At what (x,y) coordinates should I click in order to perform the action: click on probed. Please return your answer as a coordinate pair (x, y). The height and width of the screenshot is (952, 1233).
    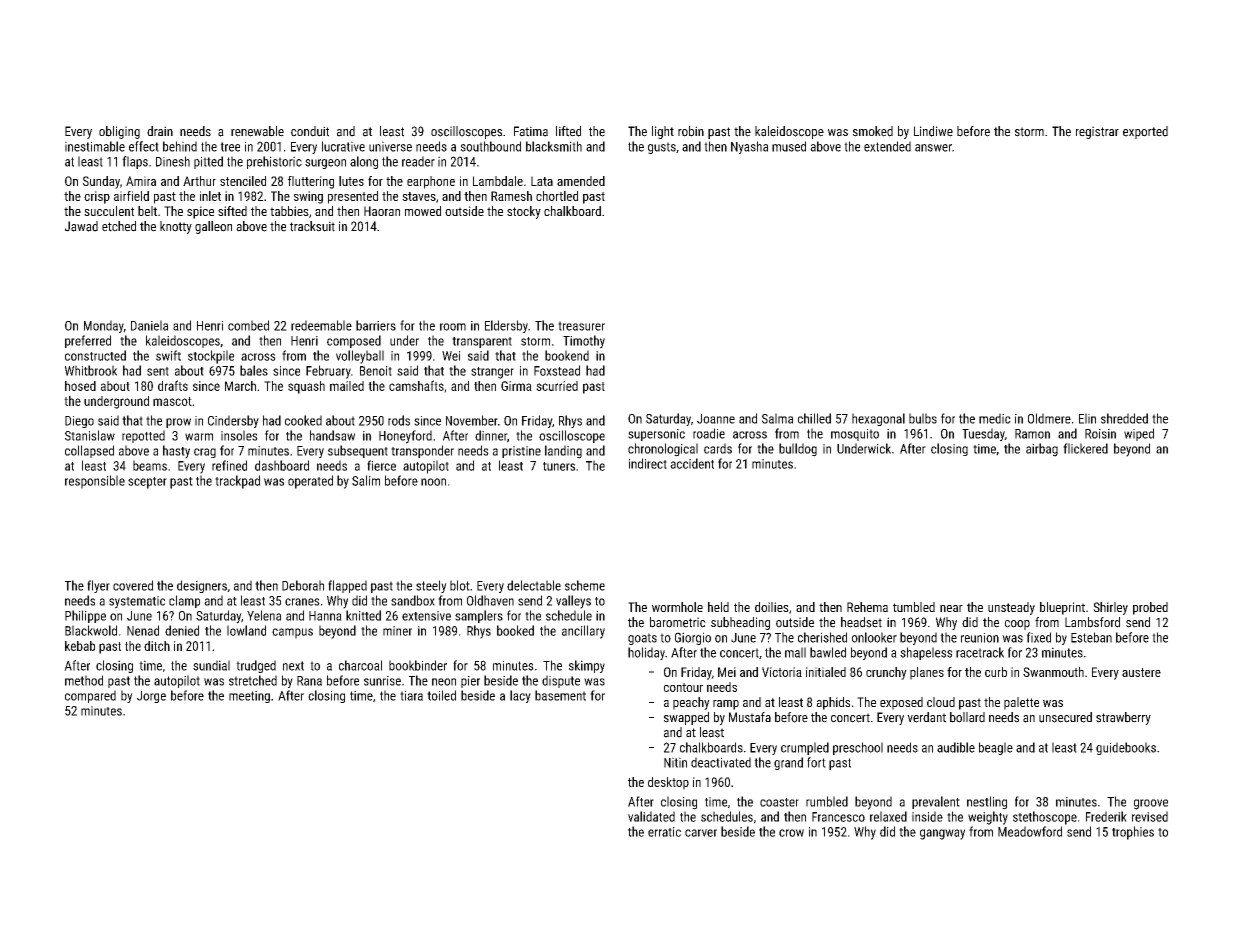
    Looking at the image, I should click on (1150, 608).
